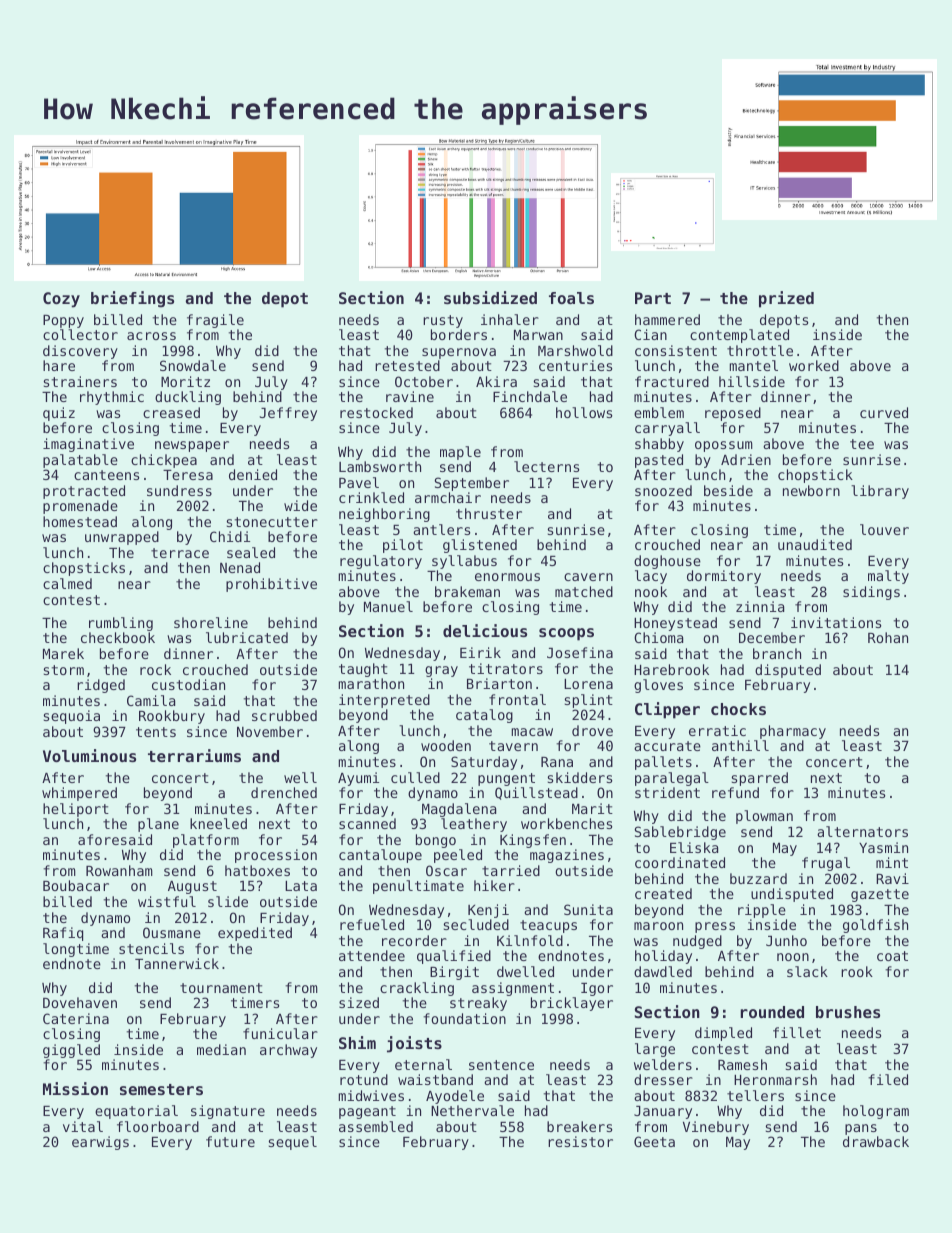 This screenshot has width=952, height=1233. I want to click on lubricated, so click(247, 637).
